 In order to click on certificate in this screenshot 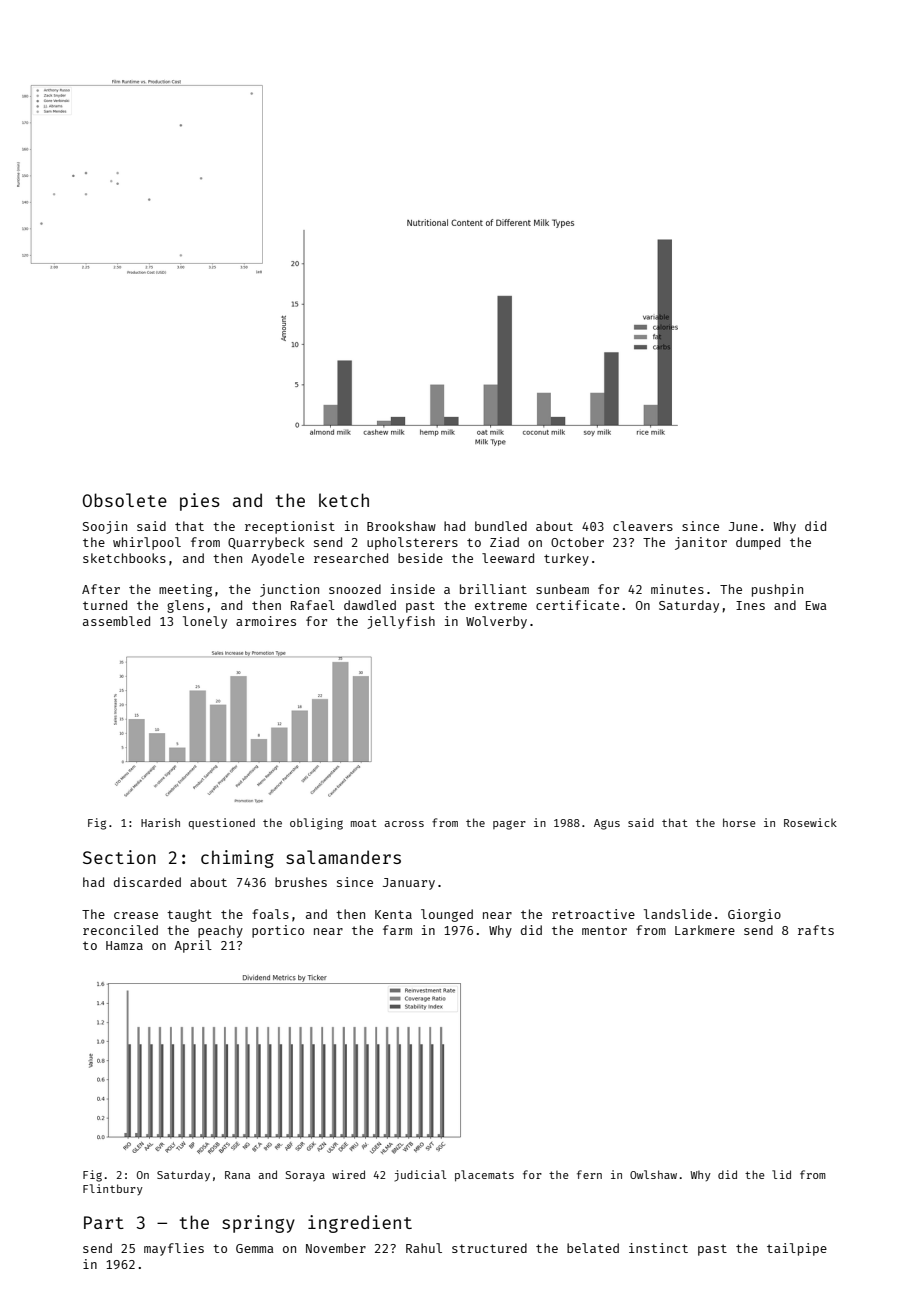, I will do `click(577, 605)`.
